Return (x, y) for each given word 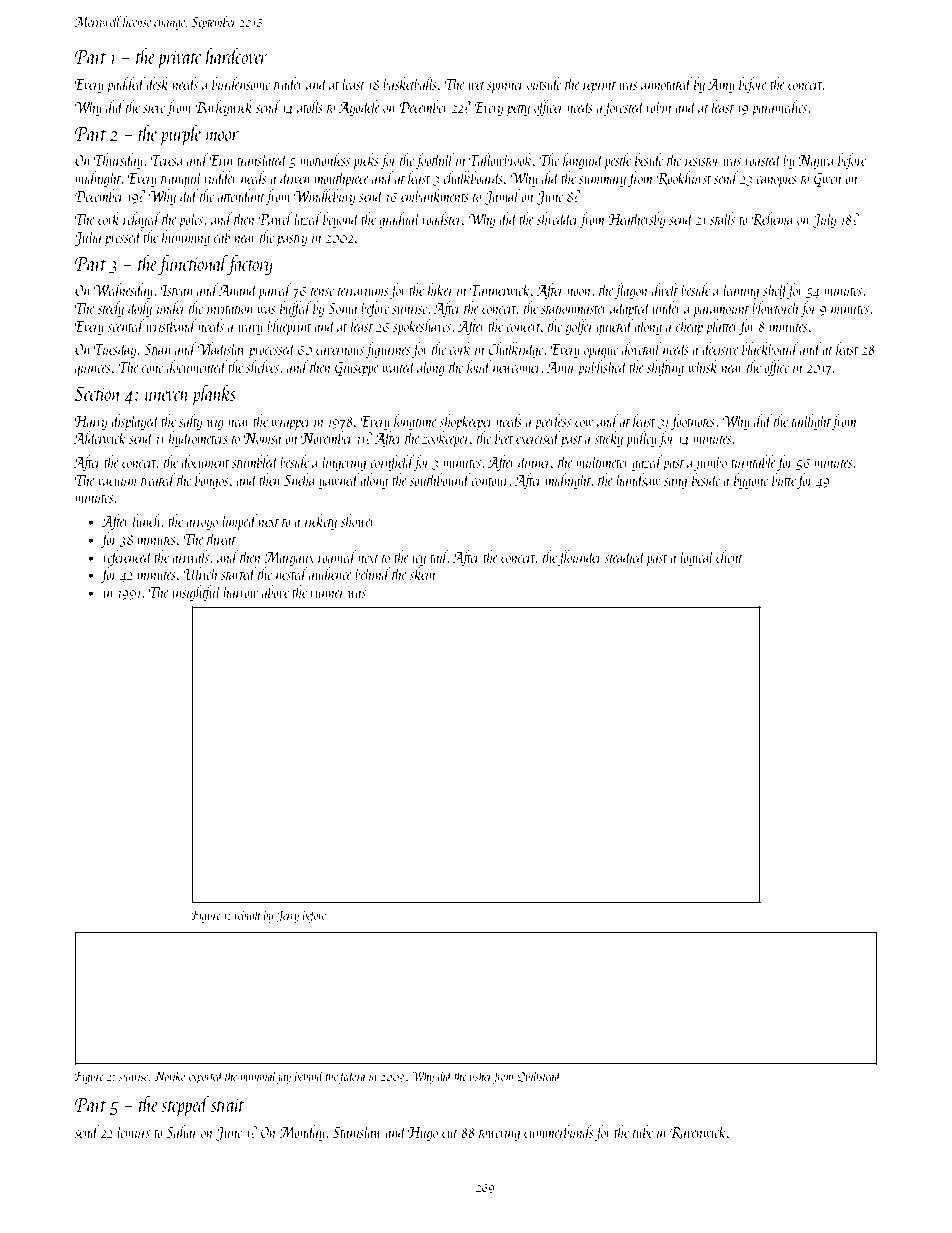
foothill (434, 161)
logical (697, 558)
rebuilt (247, 914)
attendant (241, 195)
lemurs (133, 1131)
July (824, 220)
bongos (212, 481)
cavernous (340, 351)
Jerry (287, 916)
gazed (647, 463)
